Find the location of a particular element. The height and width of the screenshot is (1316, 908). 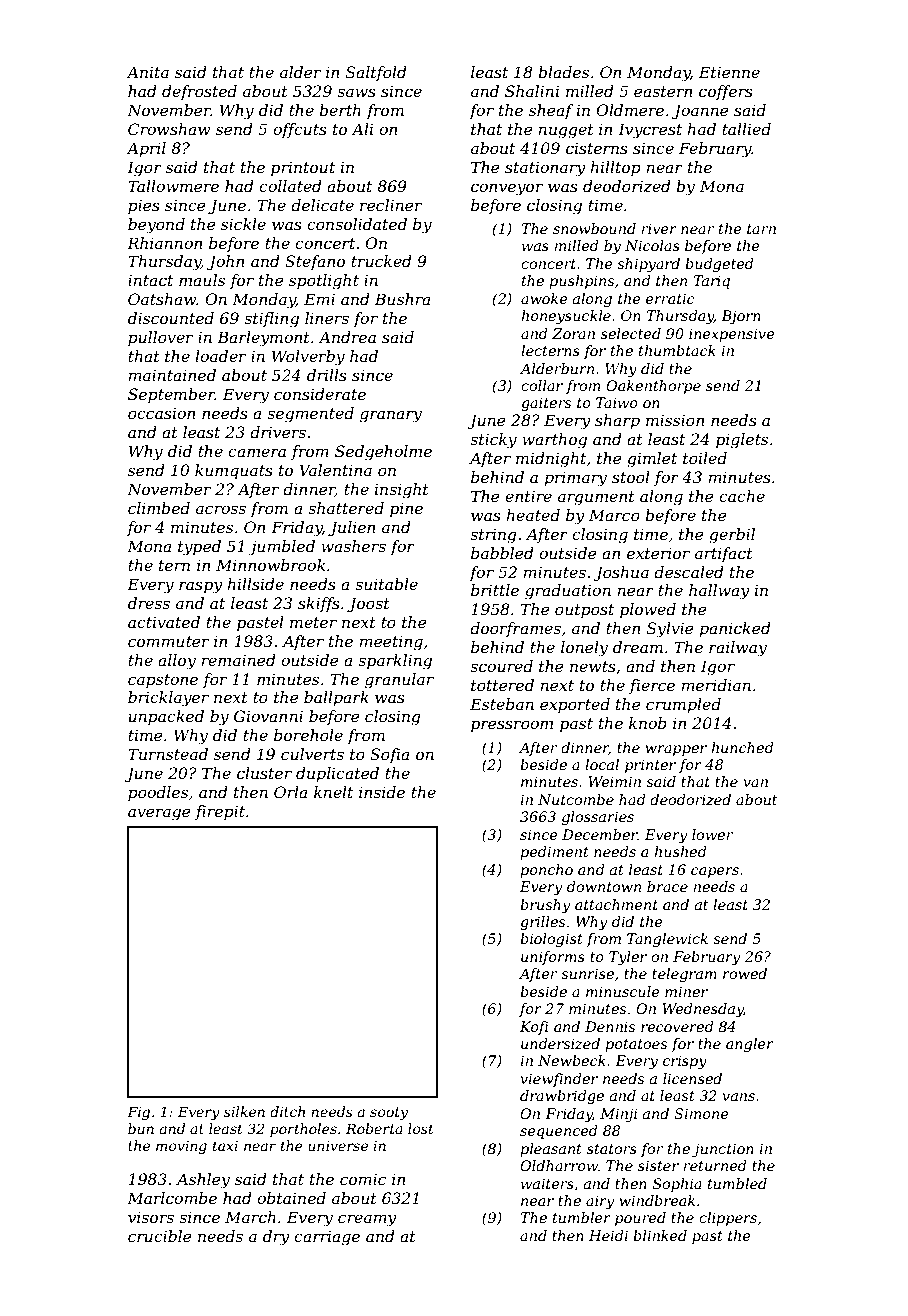

camera is located at coordinates (257, 452).
